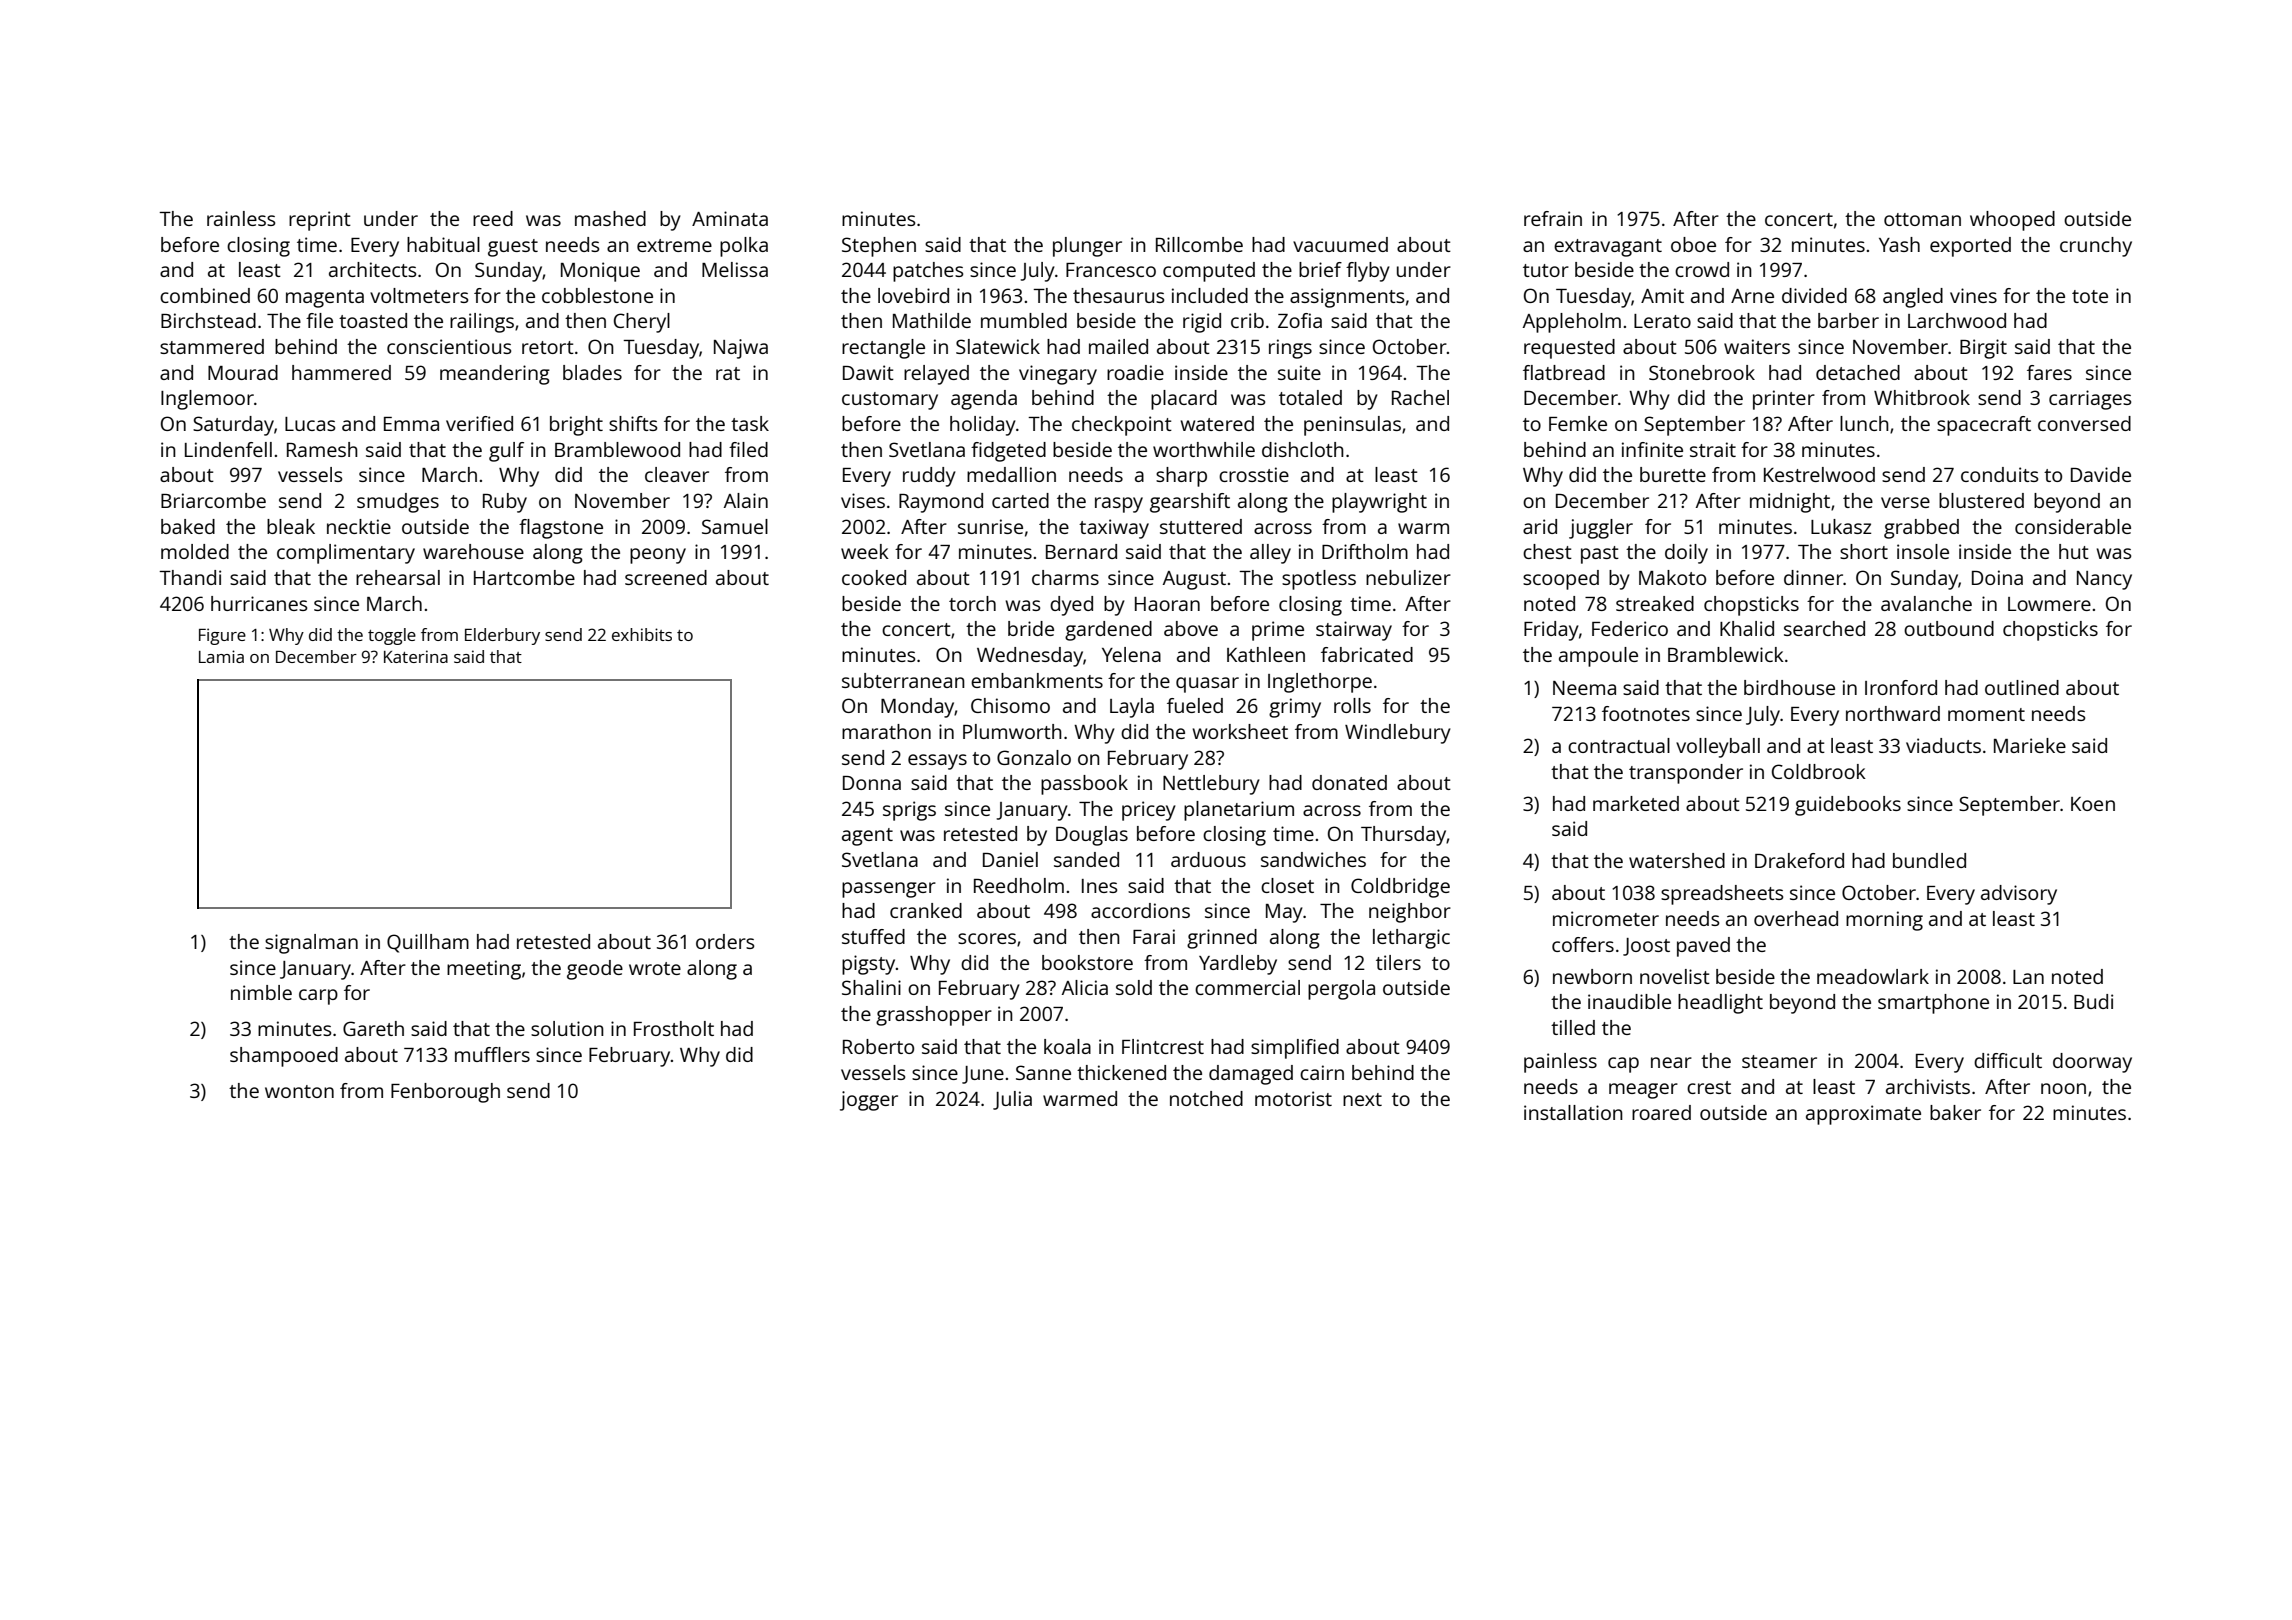 The image size is (2292, 1620). Describe the element at coordinates (1784, 400) in the screenshot. I see `printer` at that location.
